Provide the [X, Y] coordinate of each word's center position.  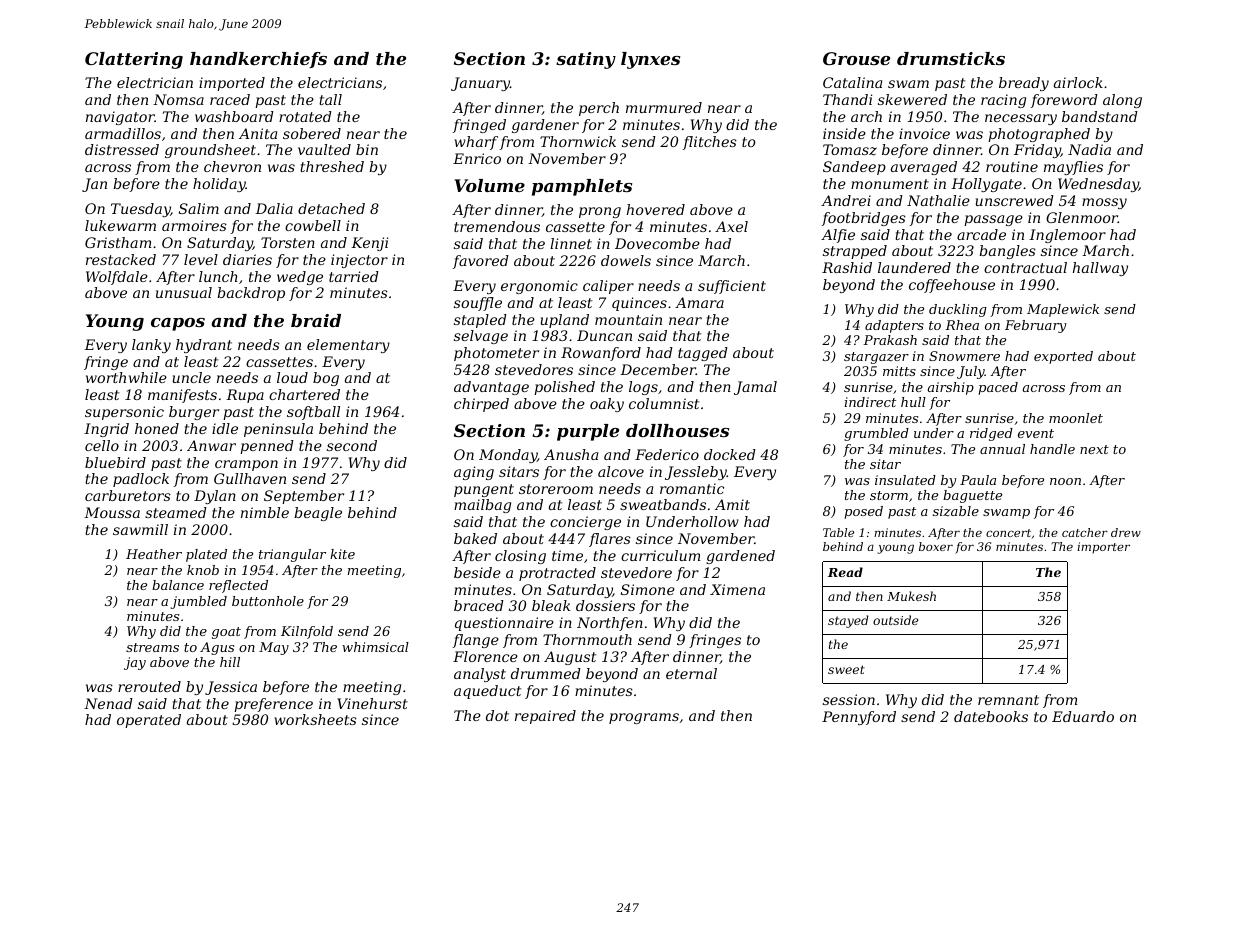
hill [230, 662]
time [567, 555]
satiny [586, 60]
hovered [656, 209]
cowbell [313, 225]
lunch [218, 276]
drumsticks [951, 58]
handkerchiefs [258, 60]
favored [481, 262]
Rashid [847, 267]
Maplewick [1063, 310]
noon [1065, 481]
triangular [292, 555]
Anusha [571, 454]
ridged [991, 434]
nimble [265, 512]
